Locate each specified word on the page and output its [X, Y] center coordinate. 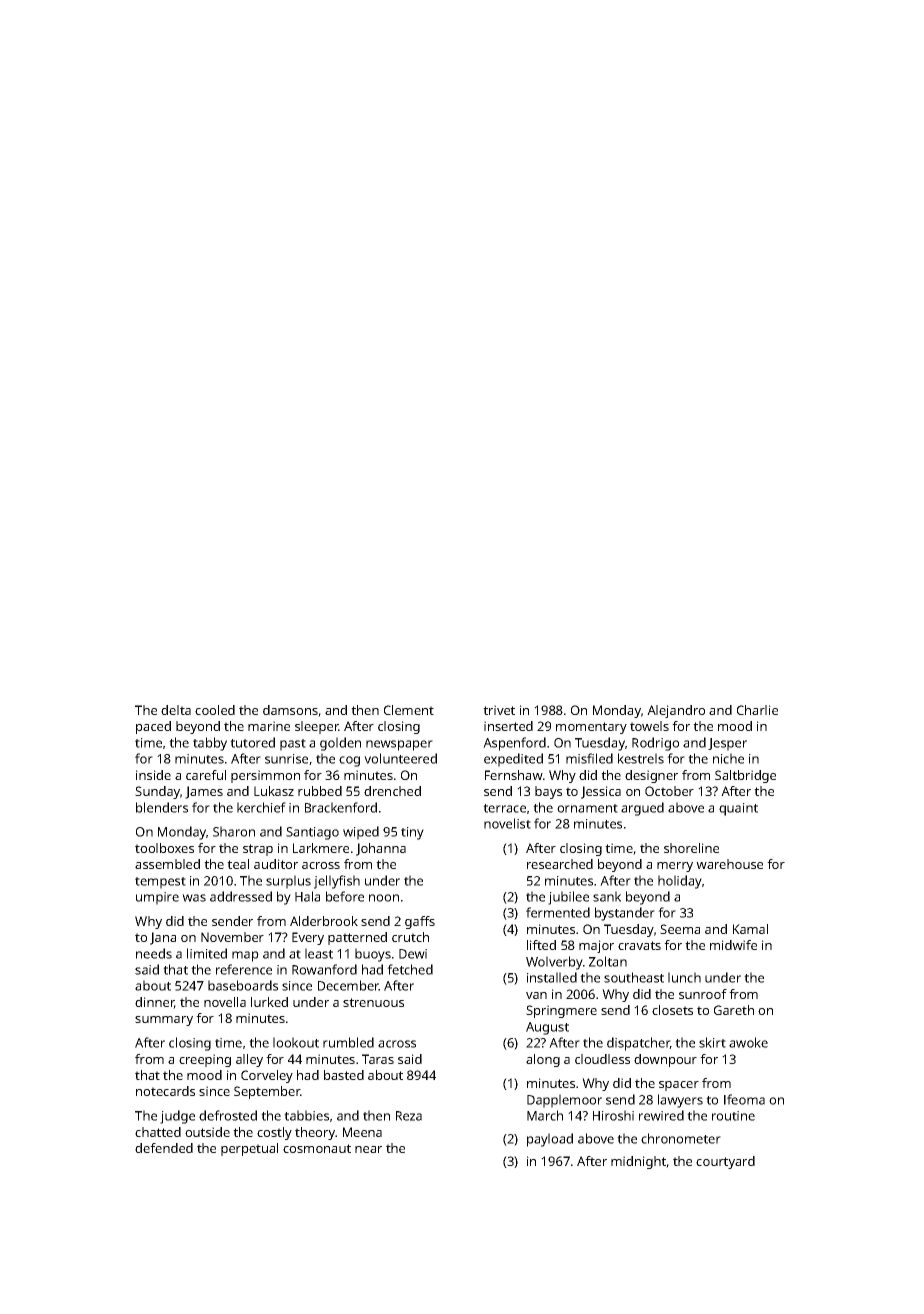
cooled [215, 710]
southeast [634, 977]
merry [675, 867]
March [545, 1115]
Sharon [234, 831]
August [547, 1028]
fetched [410, 969]
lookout [296, 1042]
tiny [412, 833]
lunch [684, 977]
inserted [508, 726]
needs [154, 953]
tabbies [306, 1115]
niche [728, 758]
